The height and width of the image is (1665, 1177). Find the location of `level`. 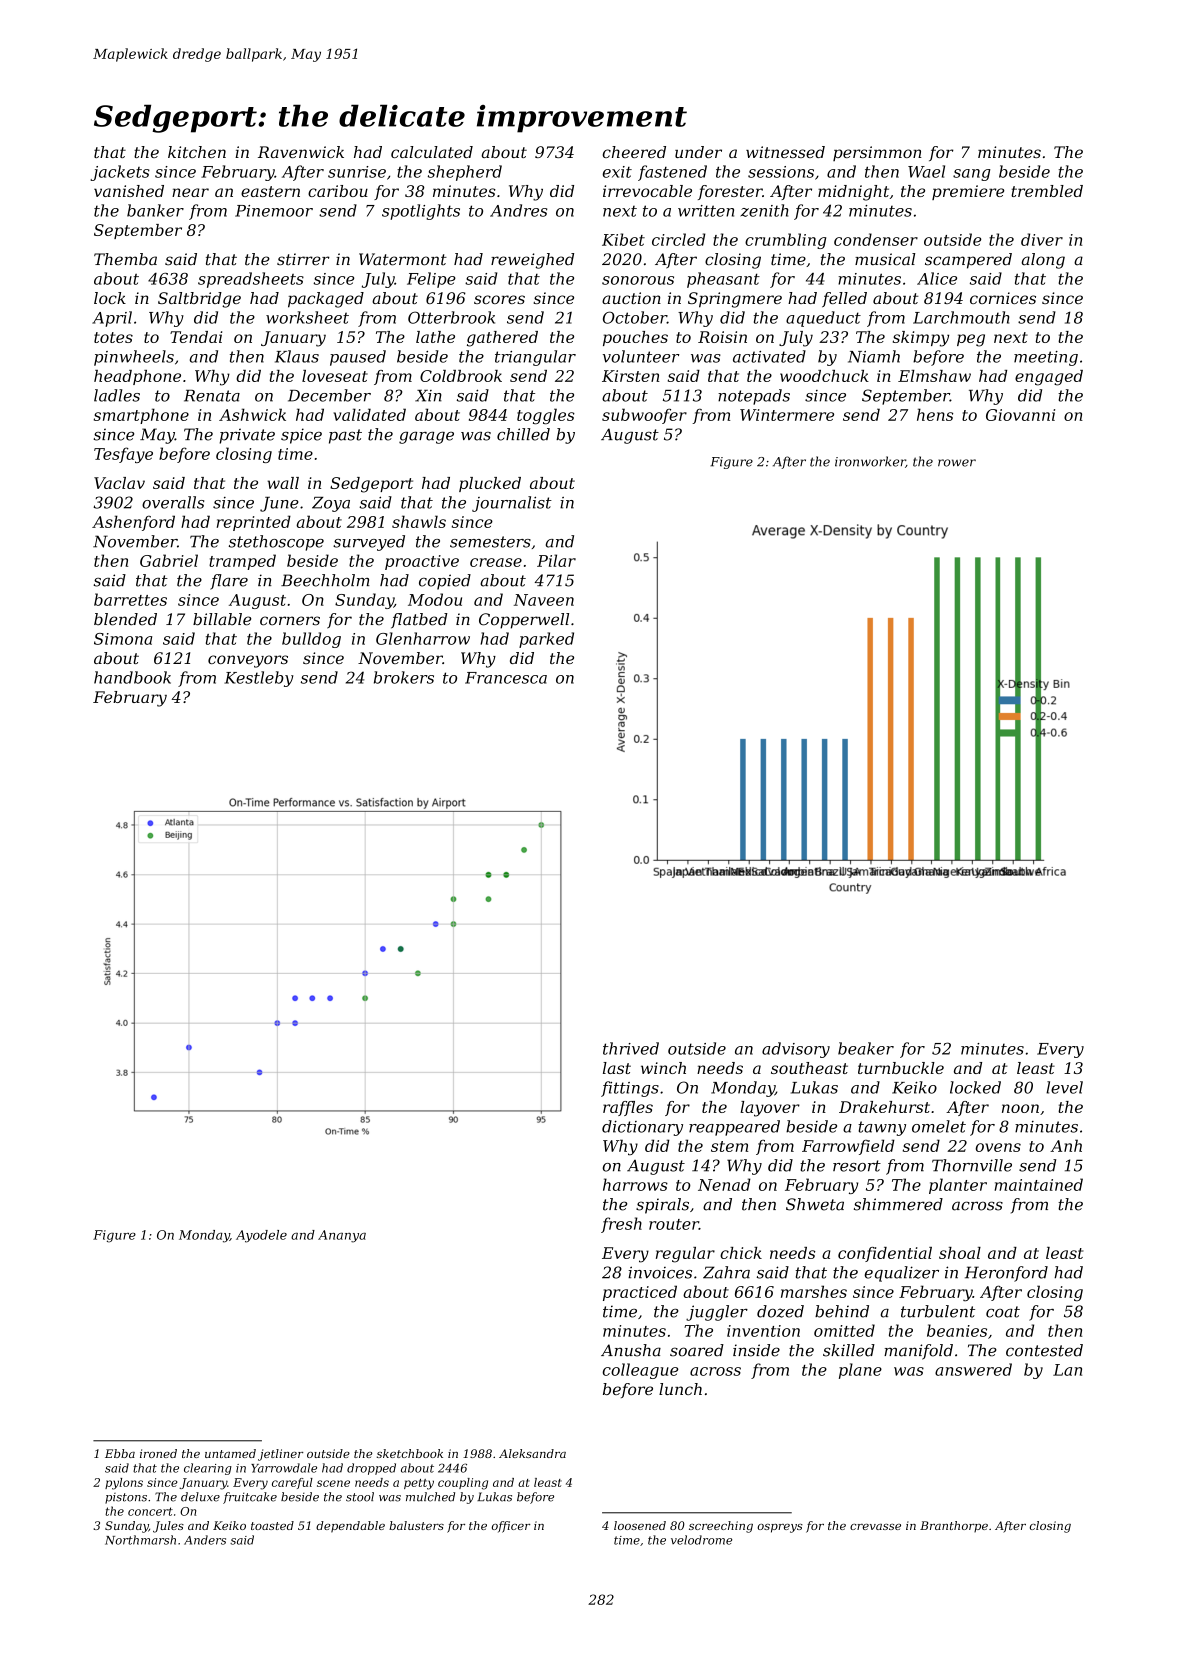

level is located at coordinates (1064, 1087).
